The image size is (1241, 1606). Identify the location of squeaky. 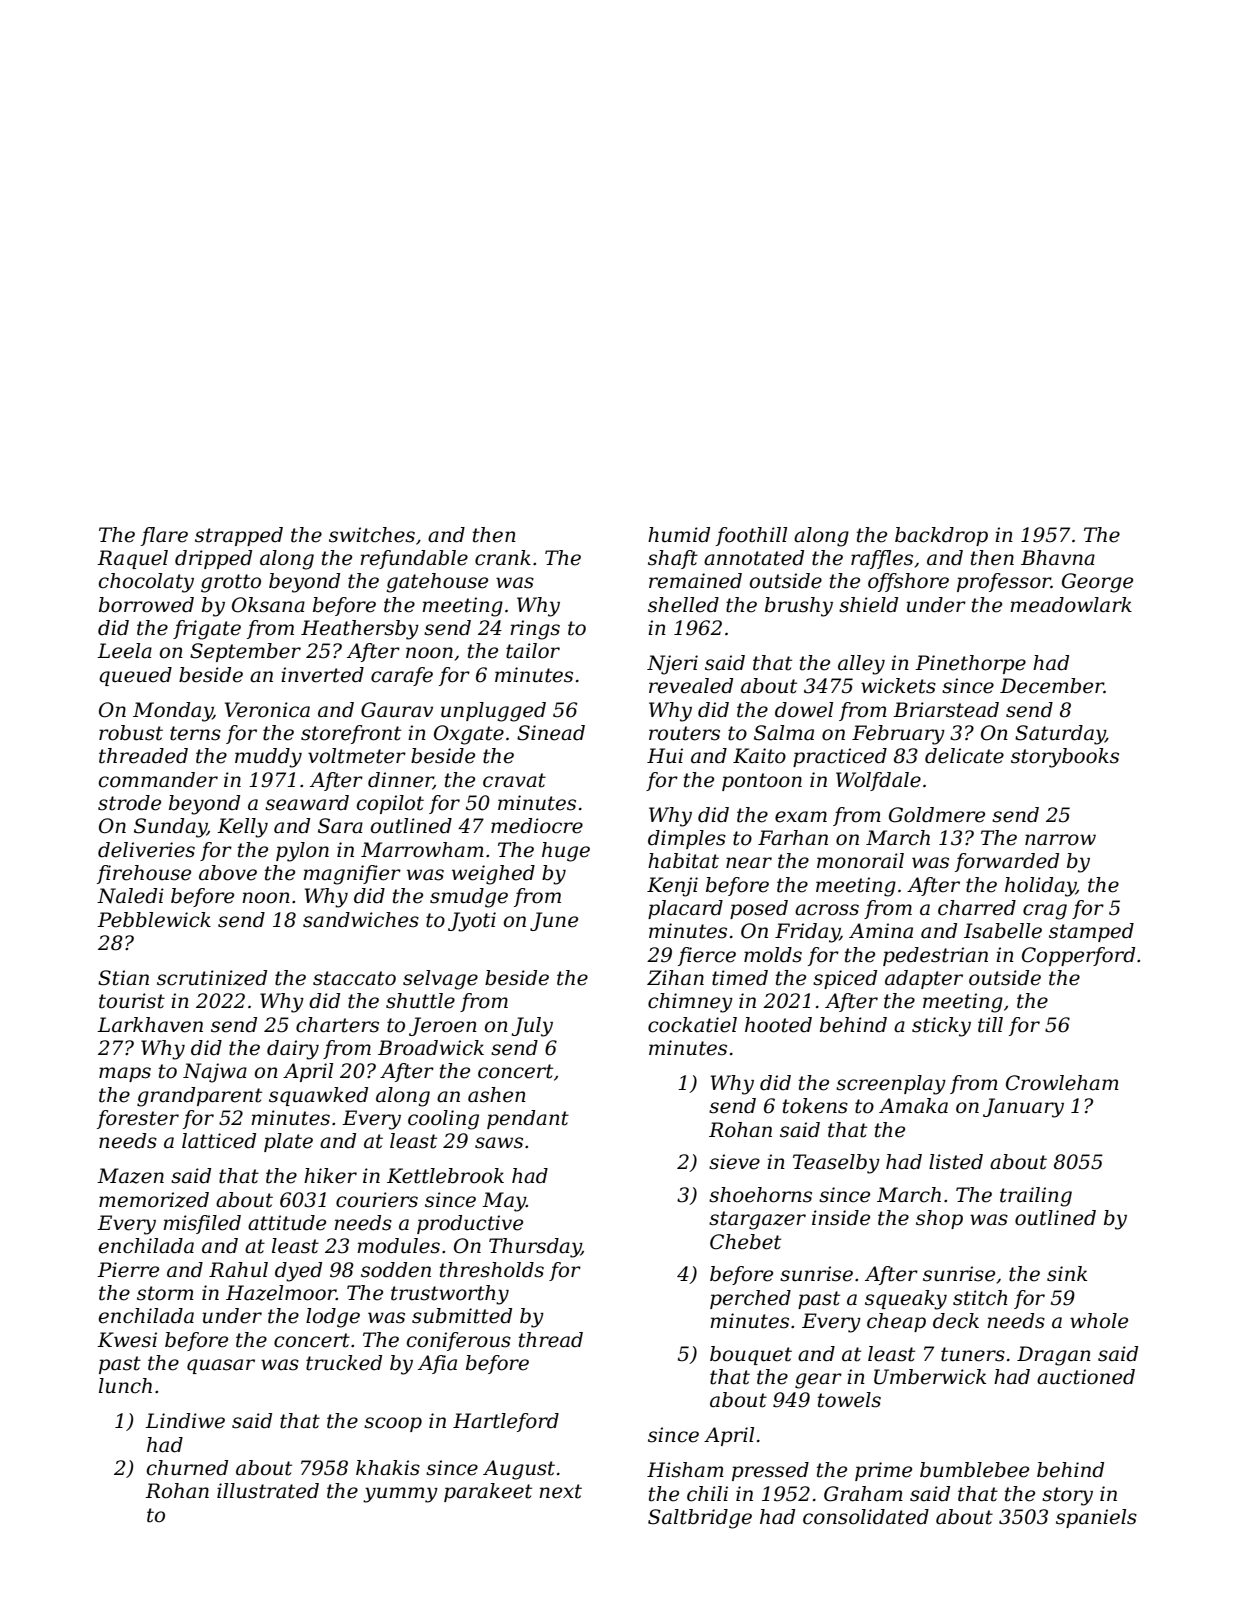
(906, 1300).
